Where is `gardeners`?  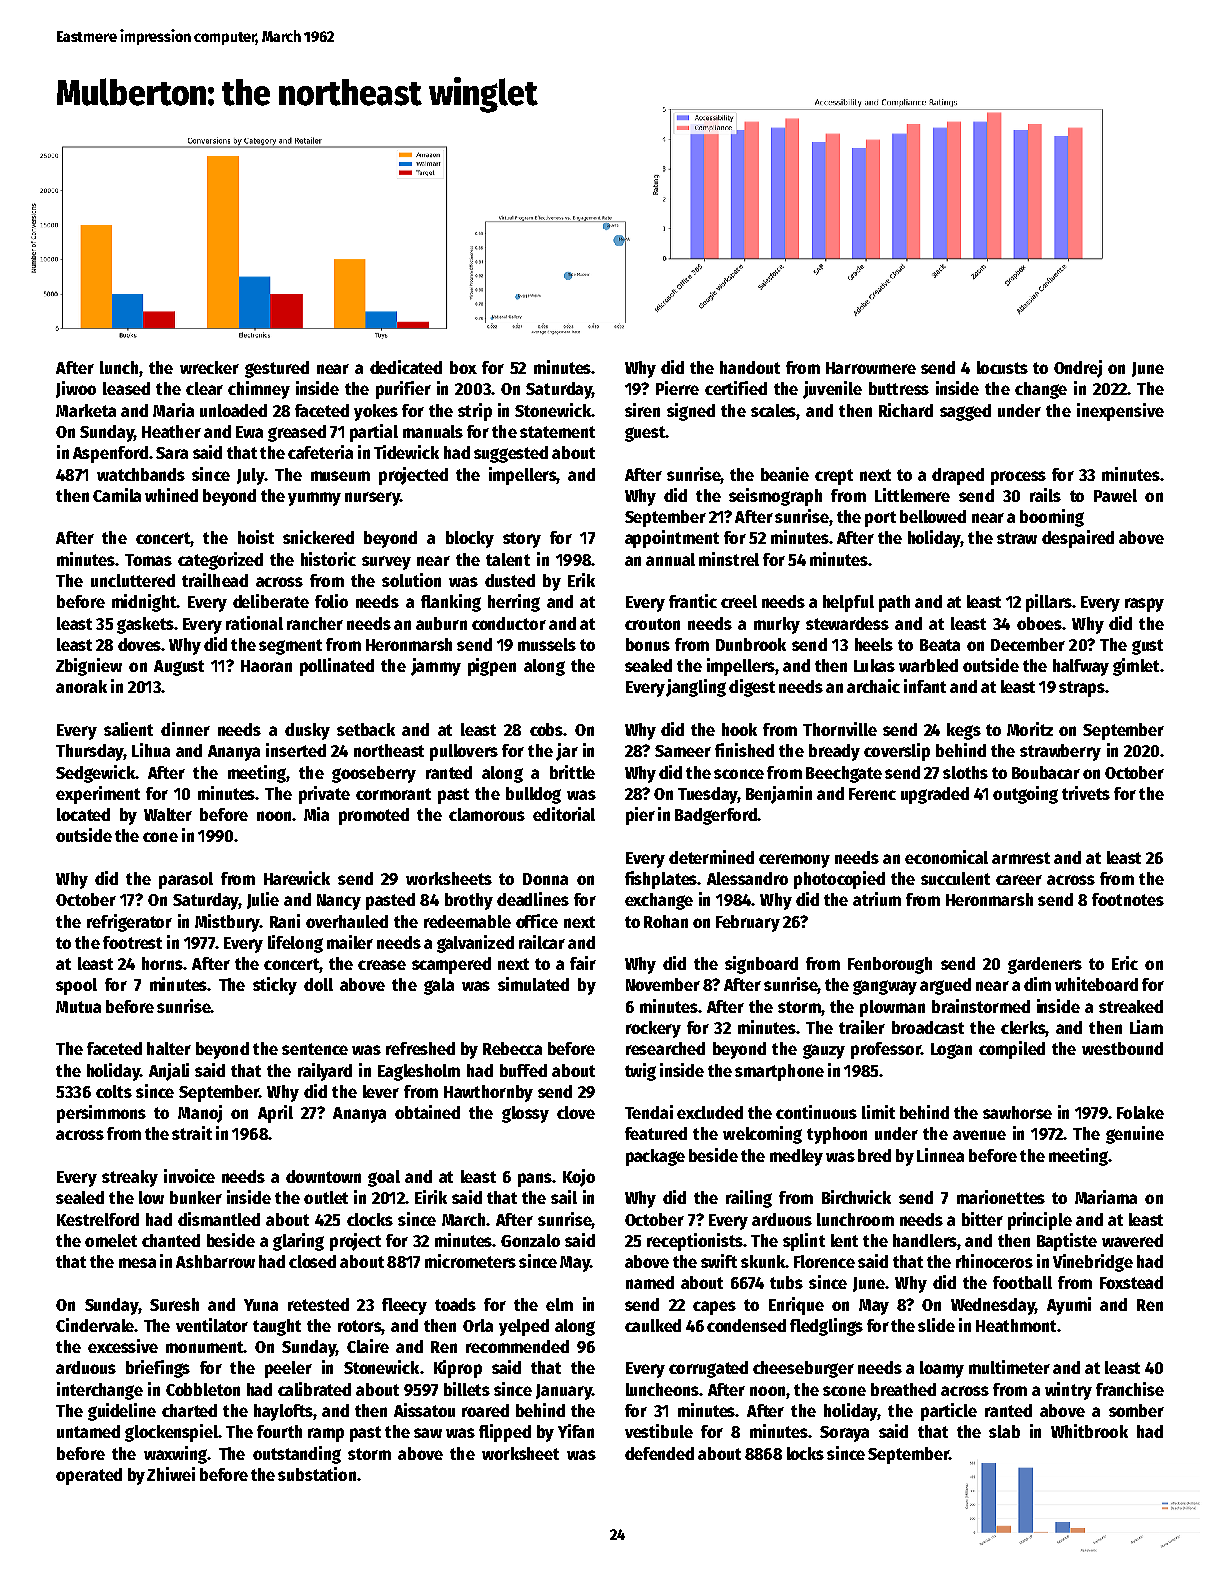
gardeners is located at coordinates (1045, 965).
